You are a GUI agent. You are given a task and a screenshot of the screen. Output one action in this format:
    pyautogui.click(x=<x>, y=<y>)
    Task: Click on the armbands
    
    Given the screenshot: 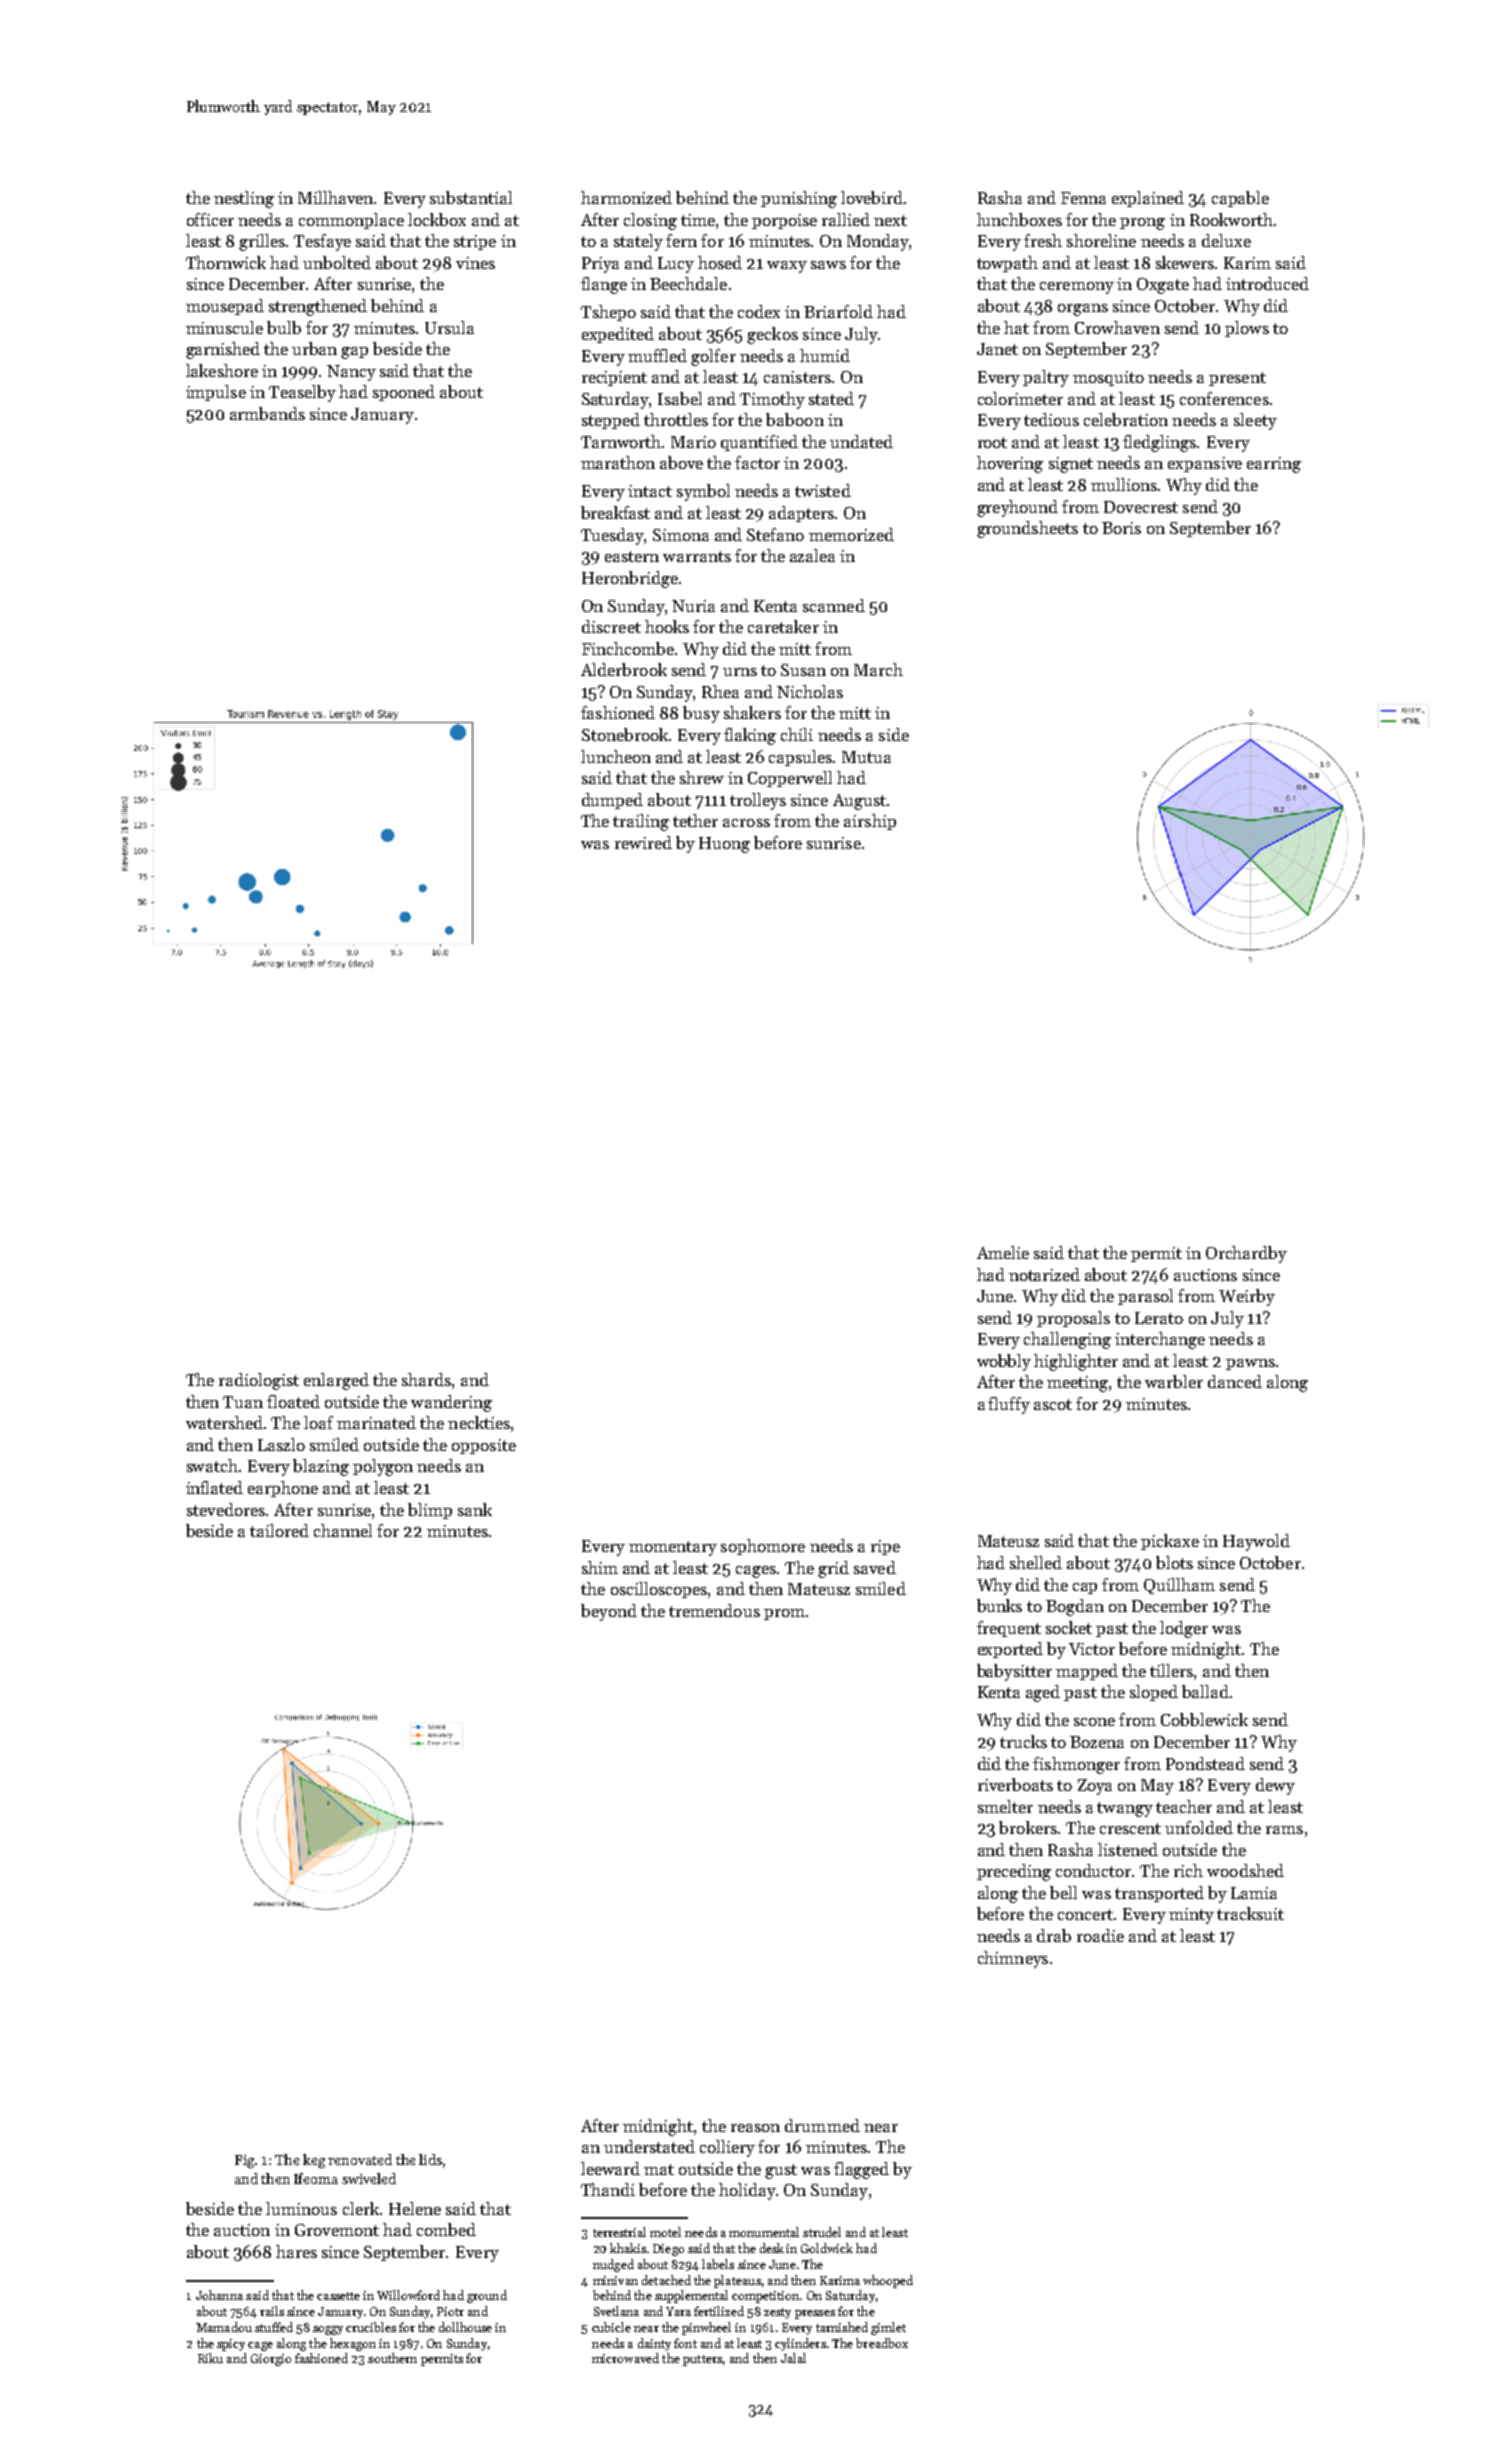 What is the action you would take?
    pyautogui.click(x=267, y=413)
